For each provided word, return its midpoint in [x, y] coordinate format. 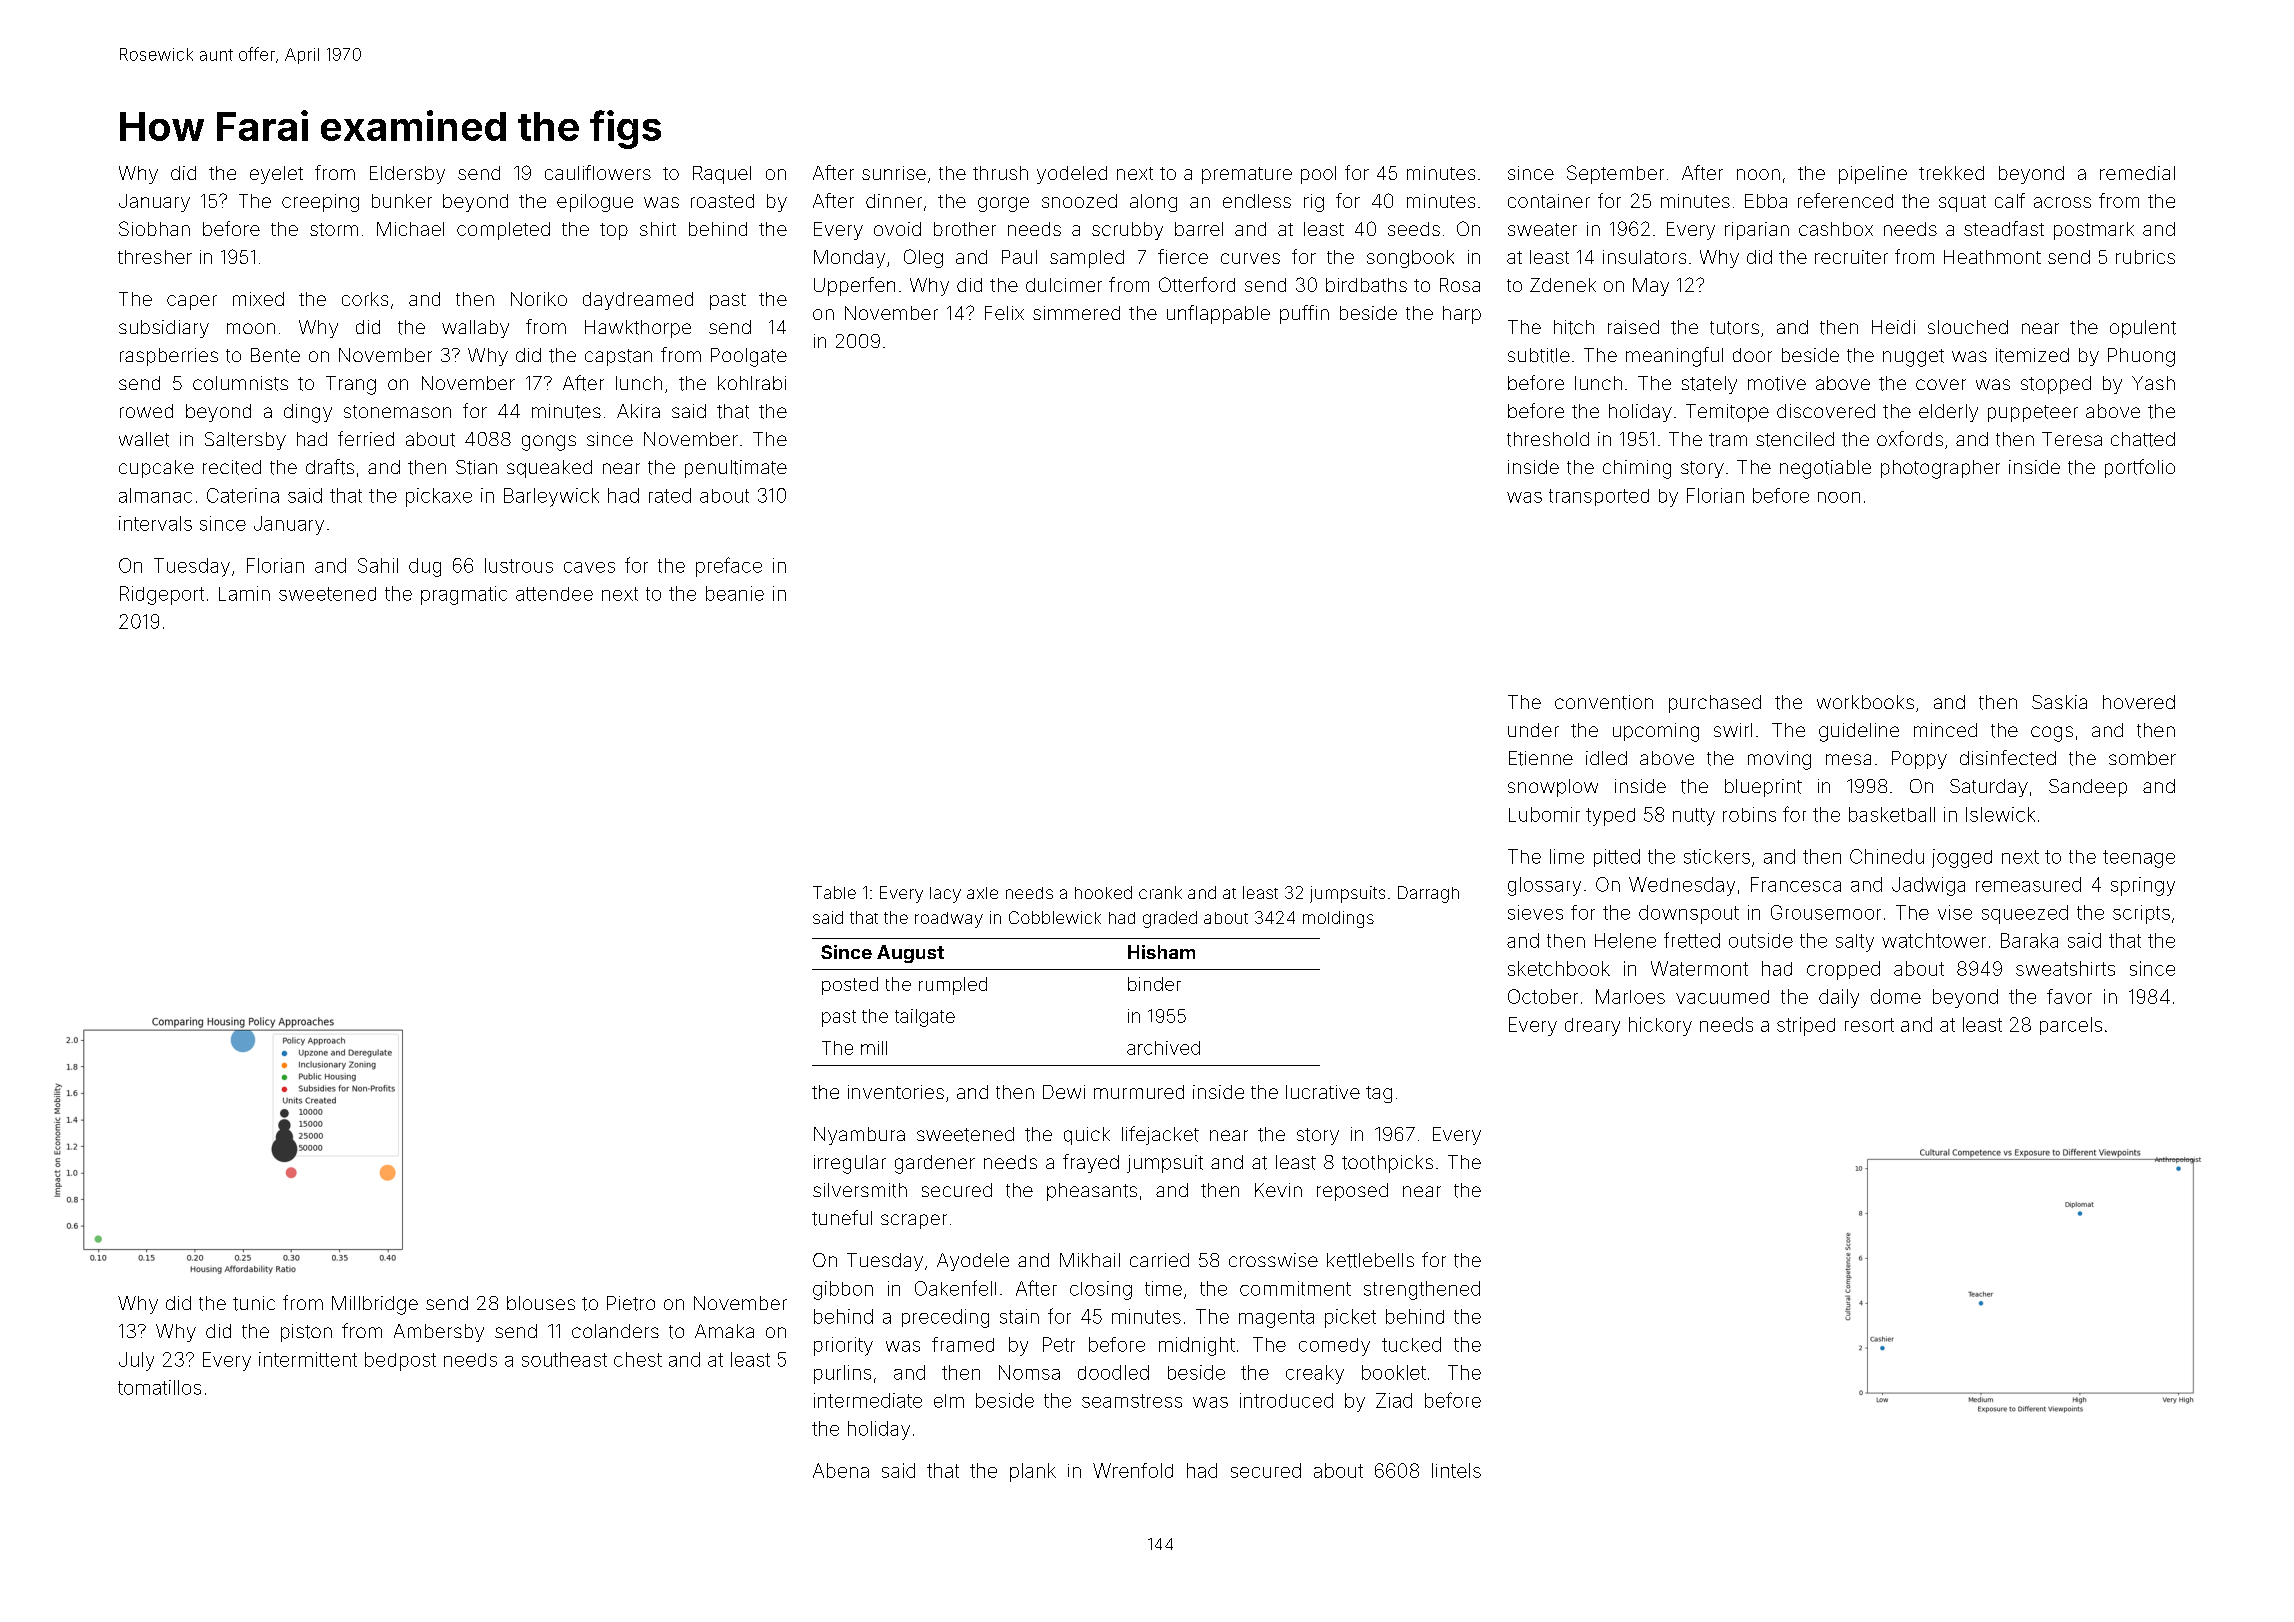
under [1533, 730]
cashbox [1836, 229]
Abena [841, 1470]
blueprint [1763, 788]
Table [834, 892]
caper [192, 302]
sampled [1087, 259]
